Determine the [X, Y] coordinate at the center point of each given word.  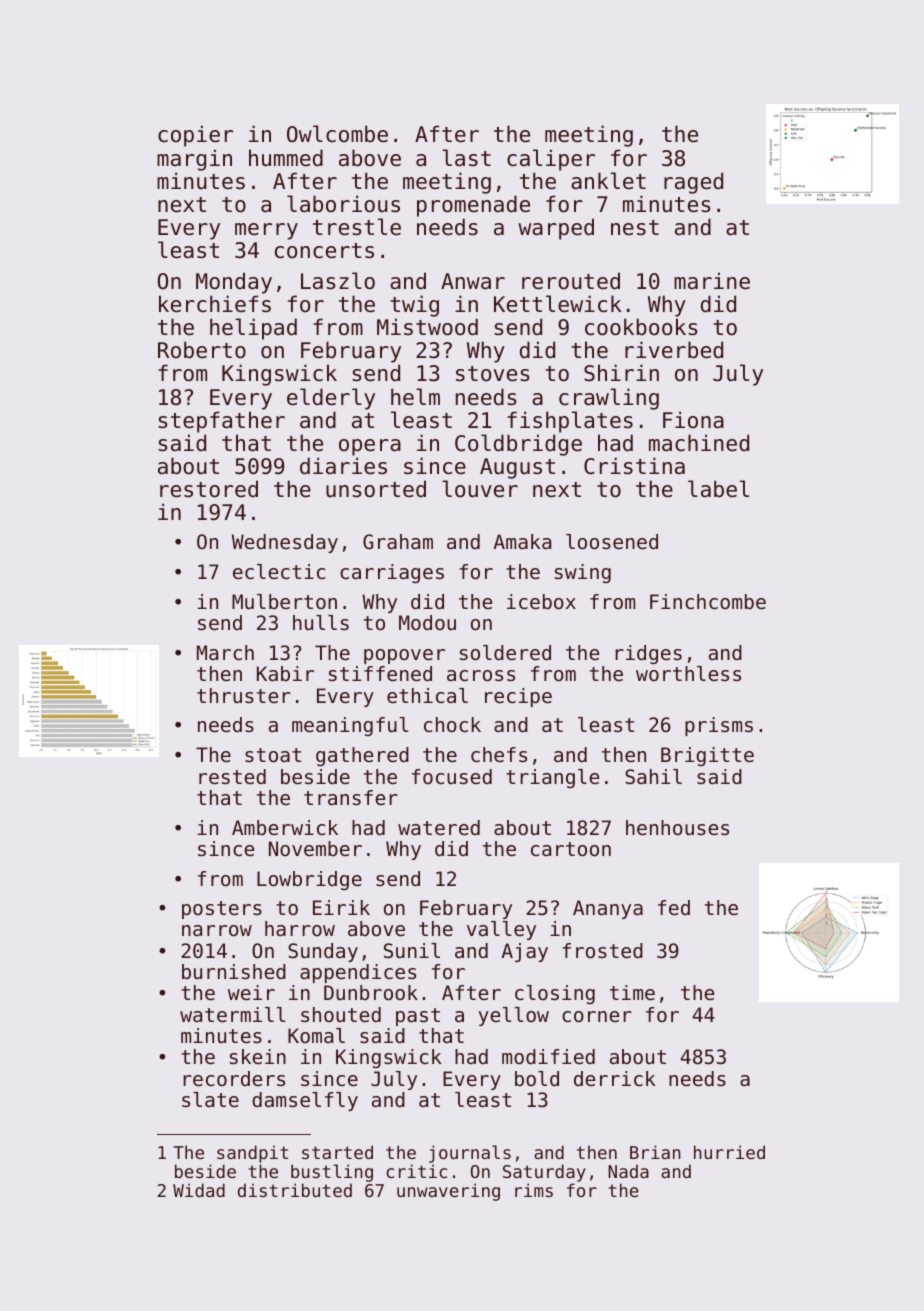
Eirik [341, 907]
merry [266, 231]
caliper [551, 160]
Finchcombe [708, 602]
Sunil [412, 951]
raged [693, 183]
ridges [648, 654]
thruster [244, 695]
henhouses [677, 828]
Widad [199, 1190]
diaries [343, 466]
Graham [398, 542]
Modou [427, 623]
